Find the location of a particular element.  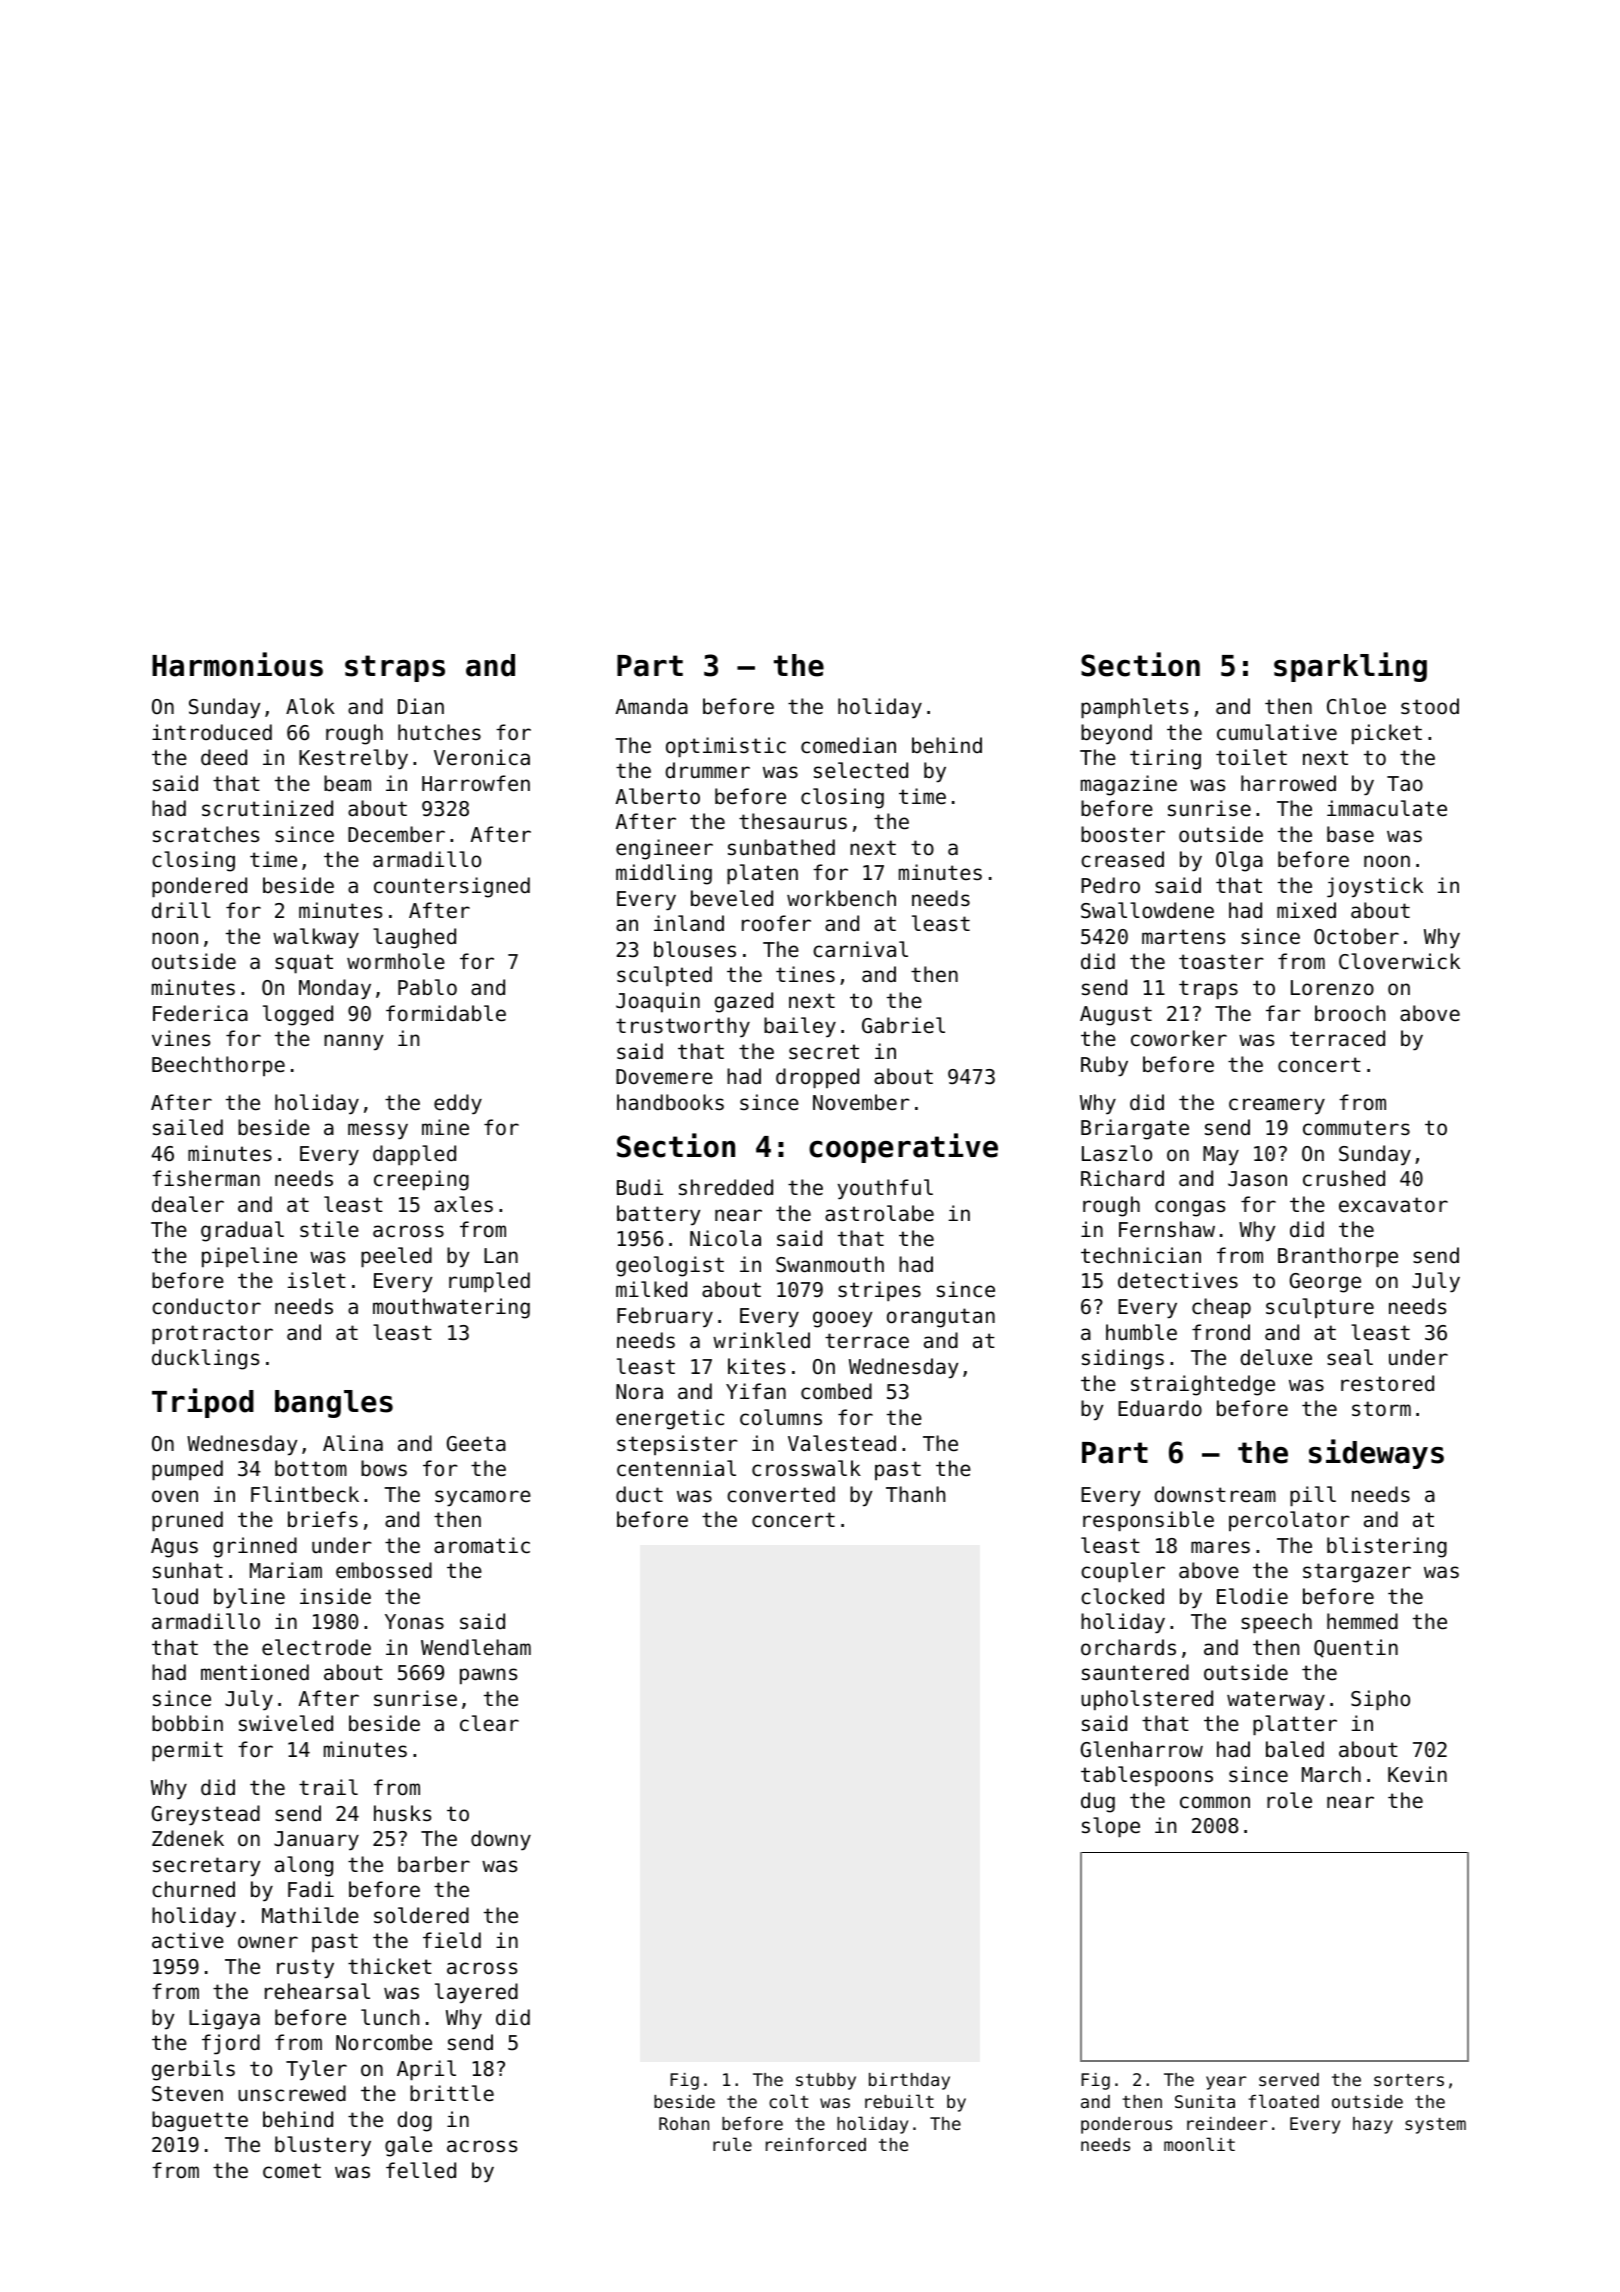

sunhat is located at coordinates (188, 1570).
